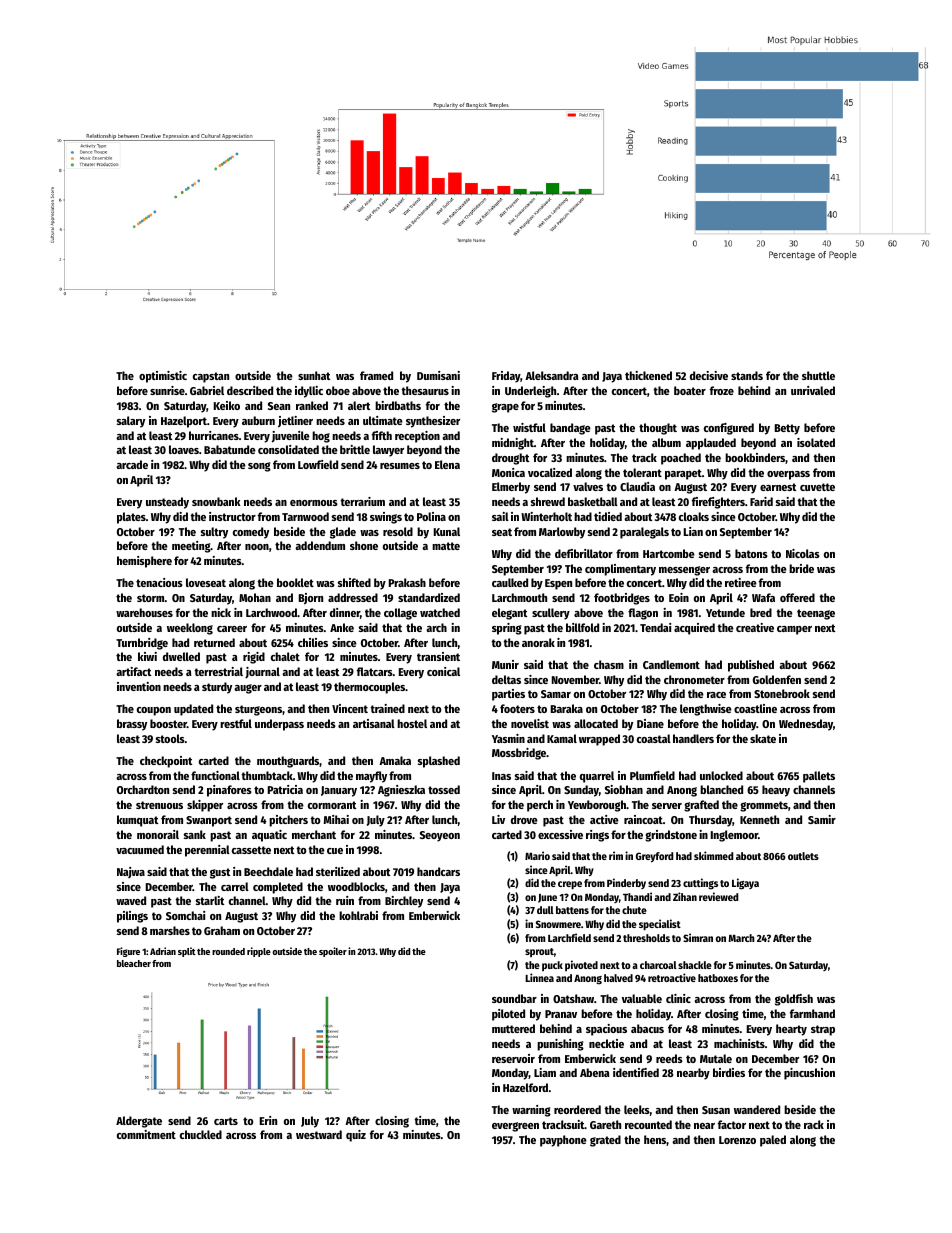 The image size is (952, 1233). Describe the element at coordinates (376, 375) in the page. I see `framed` at that location.
